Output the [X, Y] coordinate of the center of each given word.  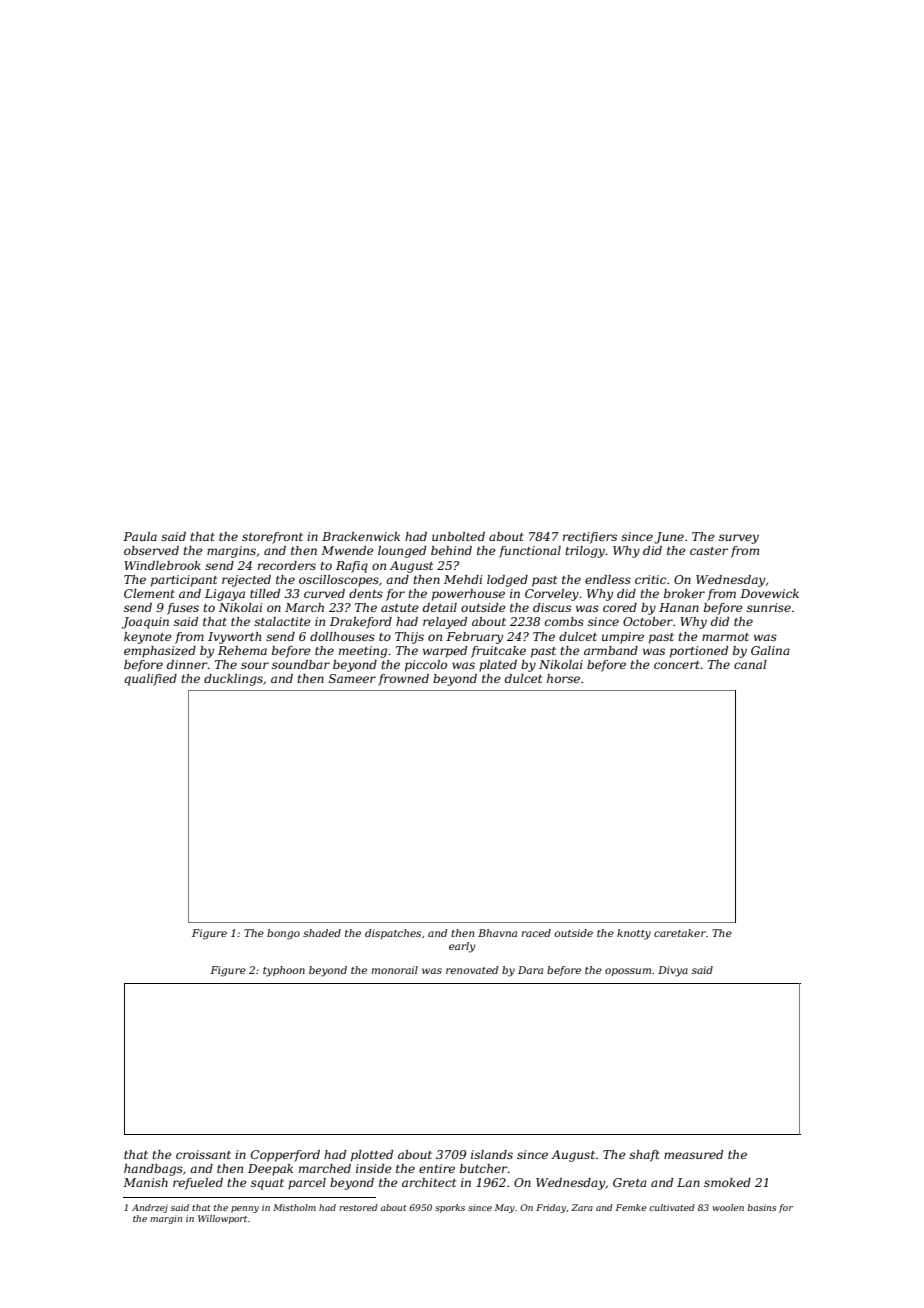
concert [677, 665]
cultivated [672, 1207]
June [669, 538]
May [505, 1208]
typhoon [284, 971]
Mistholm [294, 1207]
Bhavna [497, 933]
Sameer [352, 678]
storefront [272, 538]
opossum [628, 972]
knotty [634, 934]
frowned [403, 680]
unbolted [458, 536]
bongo [283, 934]
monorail [394, 970]
